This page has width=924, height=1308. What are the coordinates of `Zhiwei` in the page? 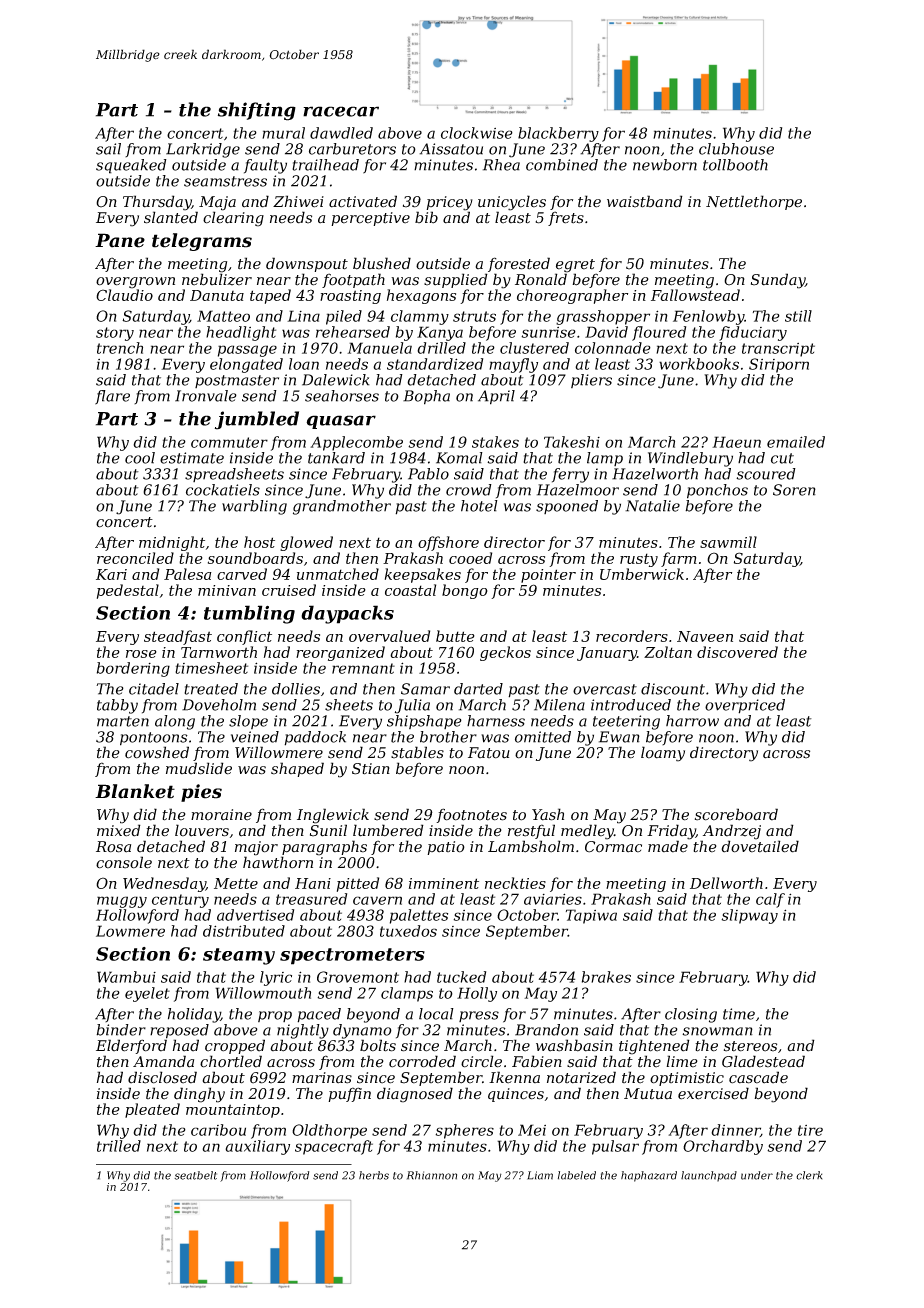 It's located at (298, 201).
